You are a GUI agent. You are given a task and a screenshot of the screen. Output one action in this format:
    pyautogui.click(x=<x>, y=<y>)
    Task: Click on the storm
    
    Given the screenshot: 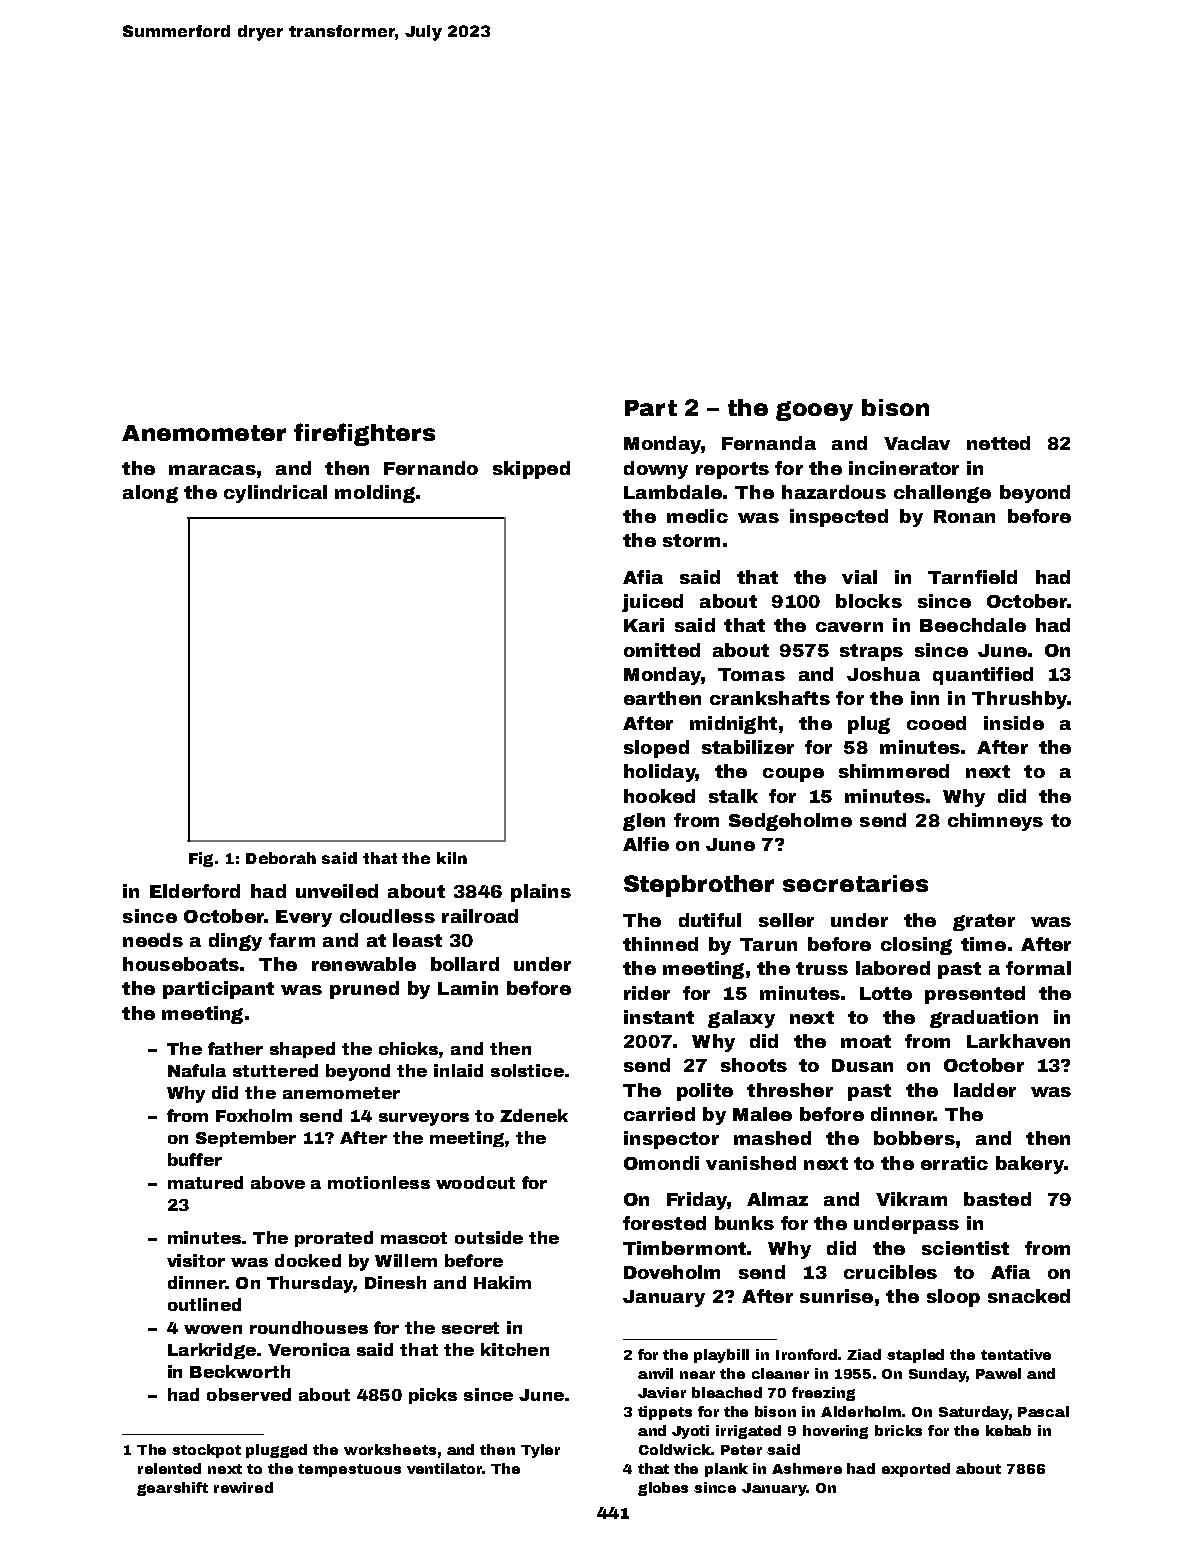 What is the action you would take?
    pyautogui.click(x=691, y=540)
